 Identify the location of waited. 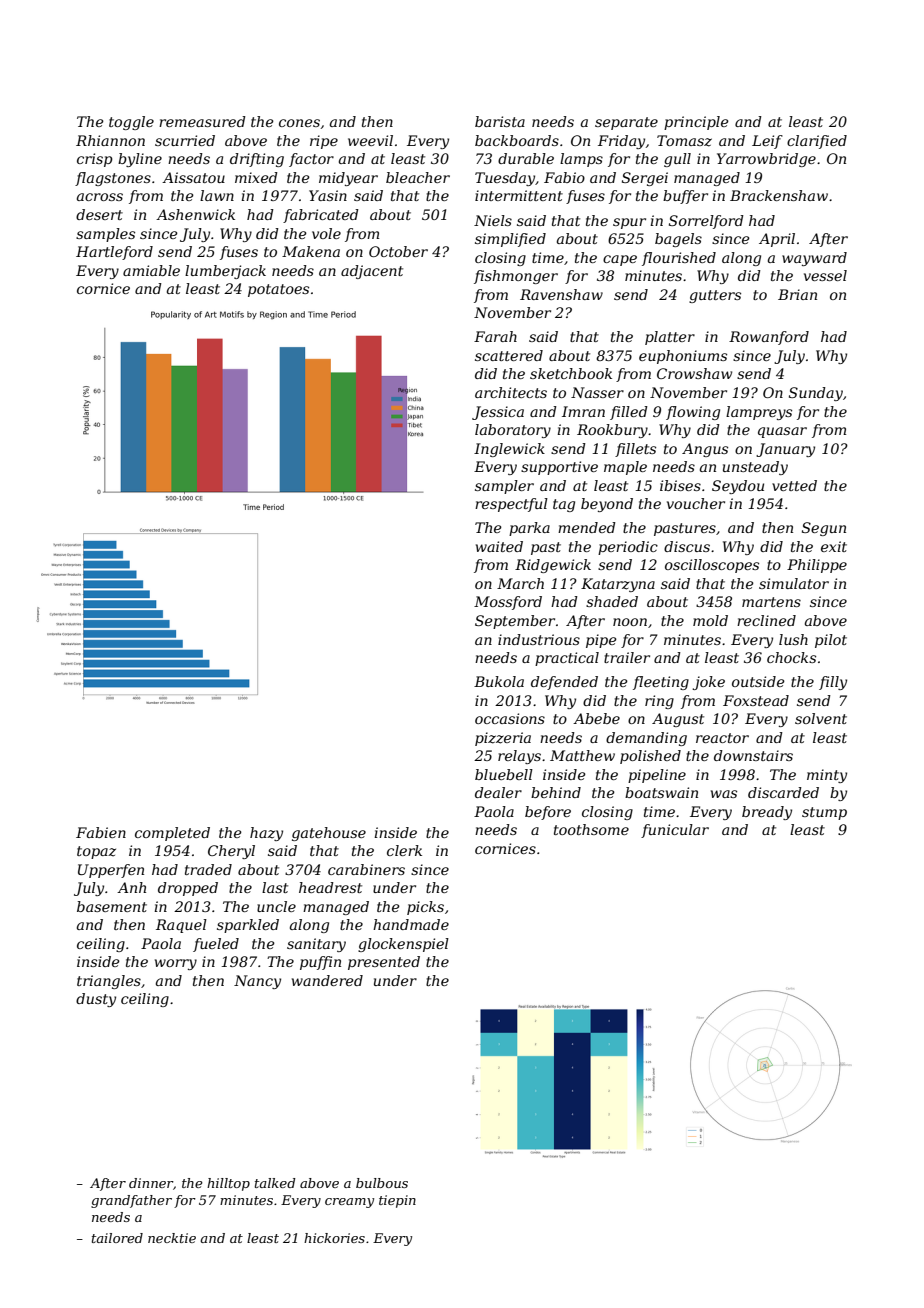
(499, 546).
